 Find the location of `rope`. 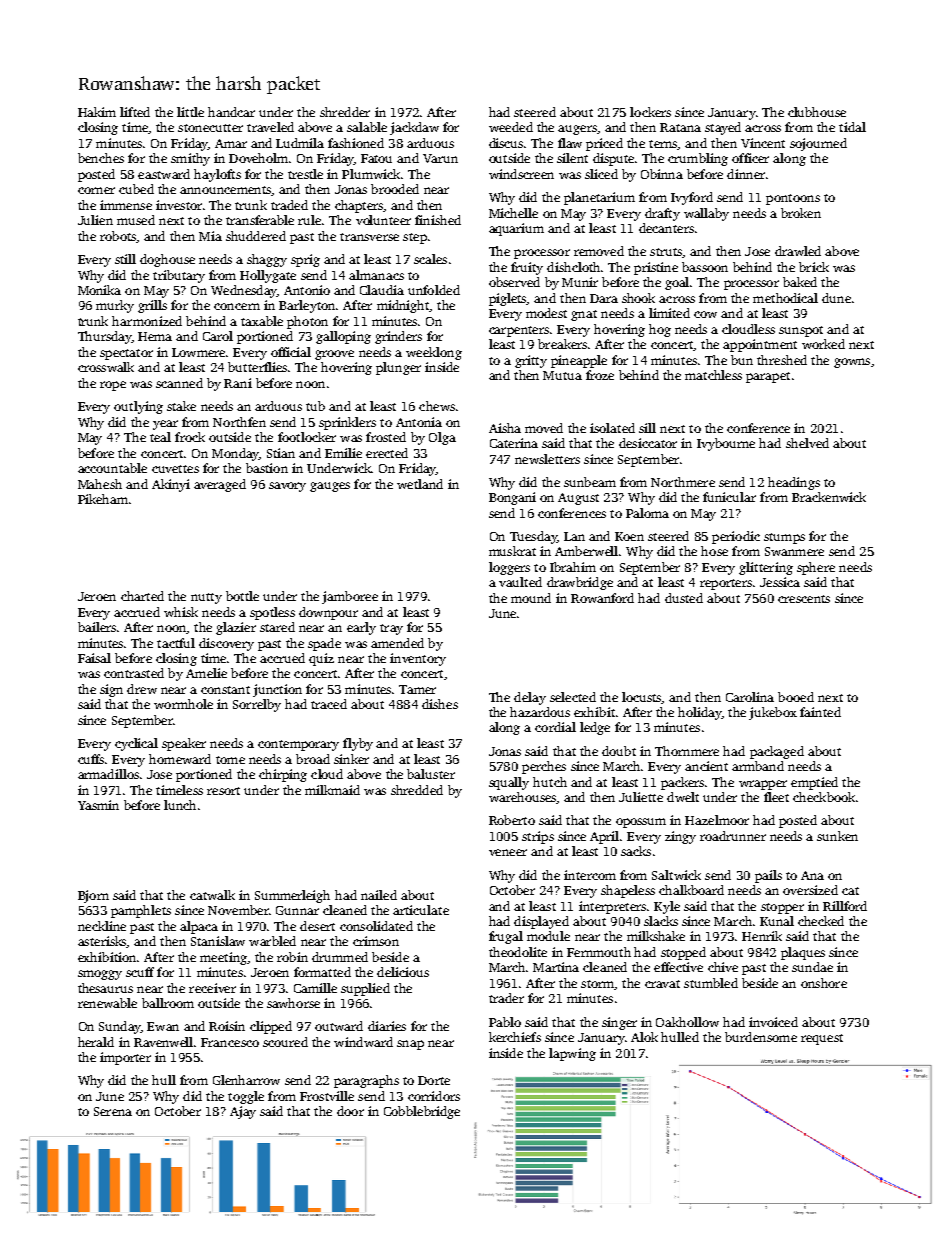

rope is located at coordinates (113, 386).
